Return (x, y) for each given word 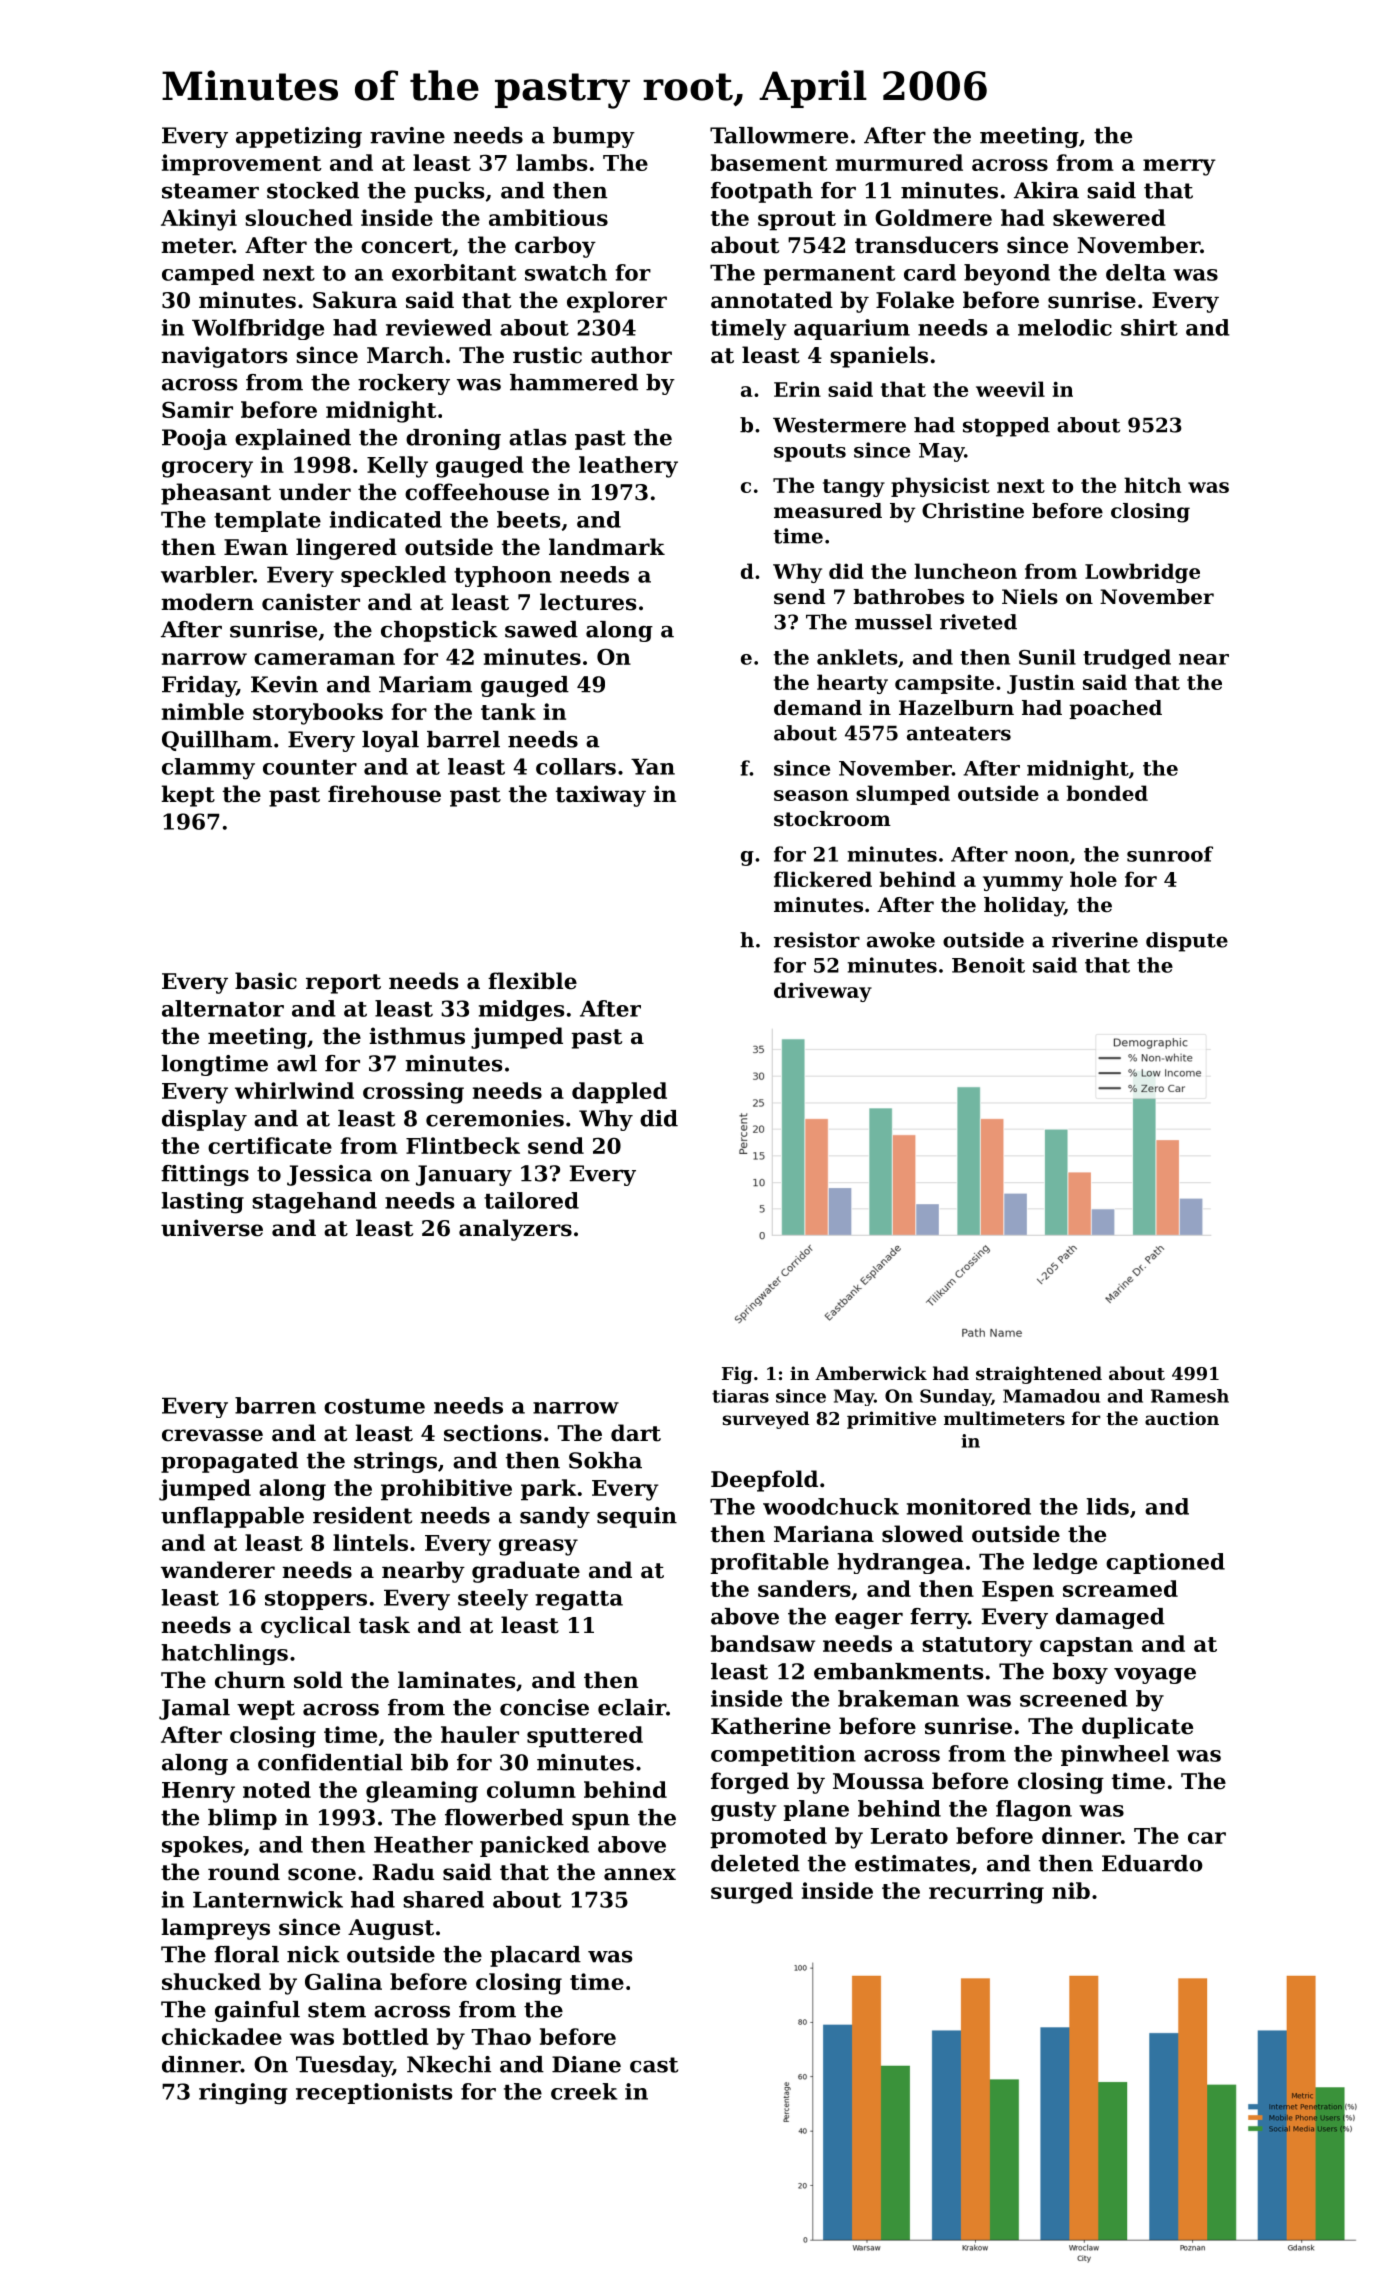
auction (1182, 1418)
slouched (299, 217)
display (204, 1120)
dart (636, 1433)
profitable (769, 1563)
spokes (202, 1846)
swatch (566, 272)
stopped (1006, 427)
